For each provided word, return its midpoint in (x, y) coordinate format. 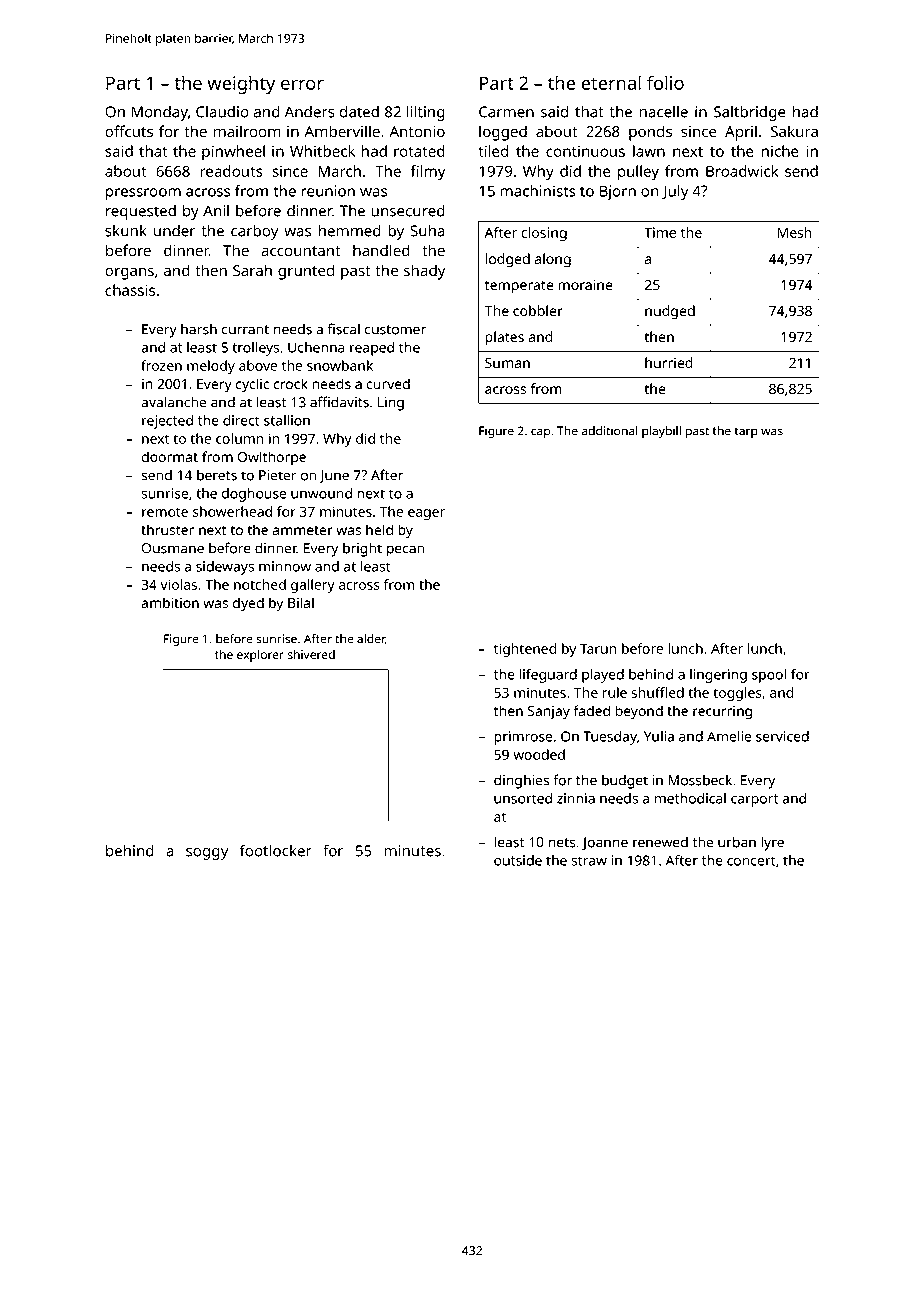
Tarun (598, 648)
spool (769, 676)
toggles (737, 694)
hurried (669, 362)
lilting (426, 113)
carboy (254, 232)
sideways (225, 568)
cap (540, 433)
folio (665, 82)
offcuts (129, 131)
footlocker (276, 850)
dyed (248, 604)
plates (504, 338)
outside (518, 860)
